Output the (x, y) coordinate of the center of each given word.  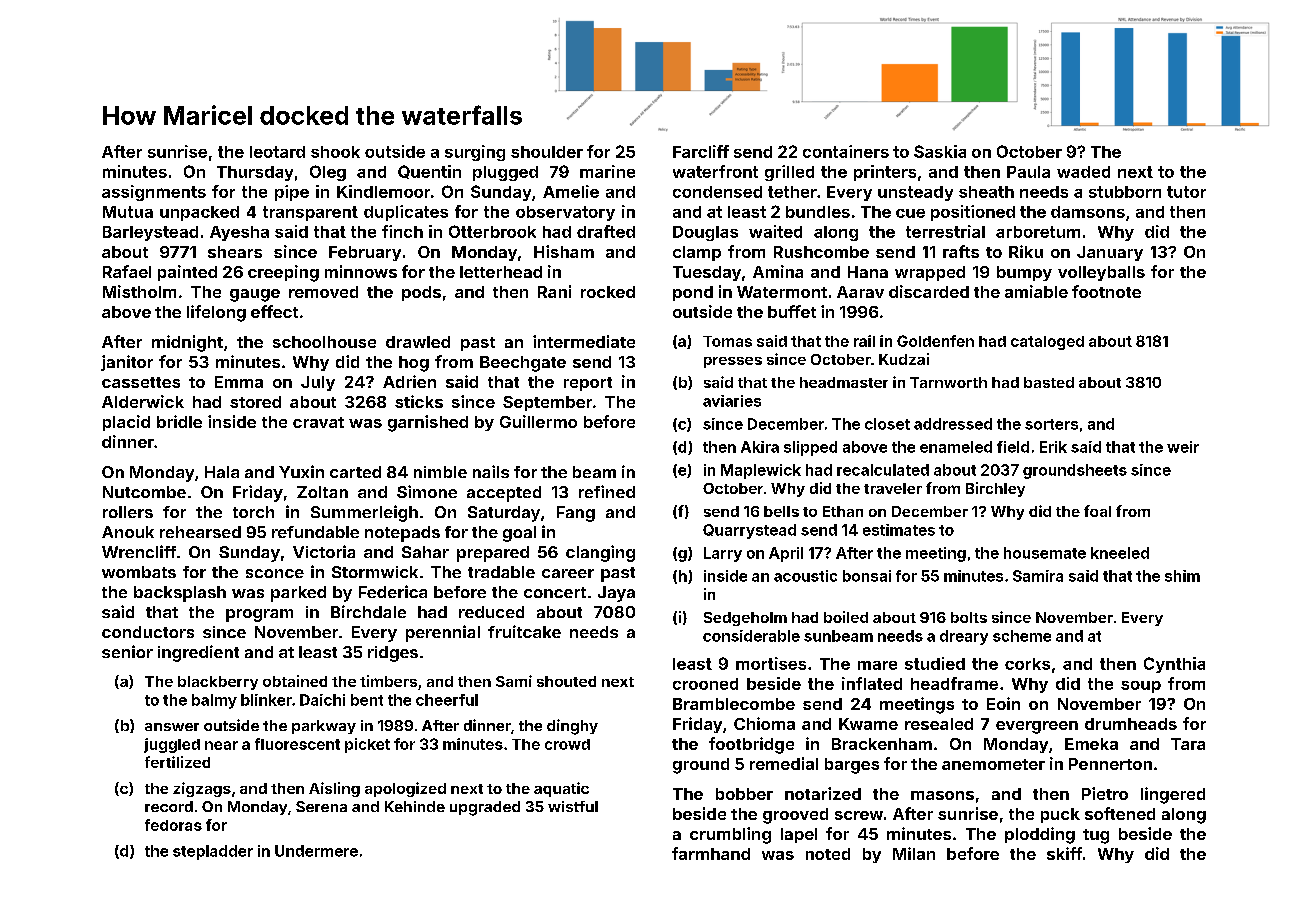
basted (1049, 382)
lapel (799, 835)
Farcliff (701, 151)
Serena (321, 806)
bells (781, 511)
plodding (1040, 835)
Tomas (727, 341)
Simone (427, 491)
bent (367, 700)
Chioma (764, 723)
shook (335, 152)
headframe (954, 683)
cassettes (141, 382)
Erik (1053, 447)
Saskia (940, 151)
